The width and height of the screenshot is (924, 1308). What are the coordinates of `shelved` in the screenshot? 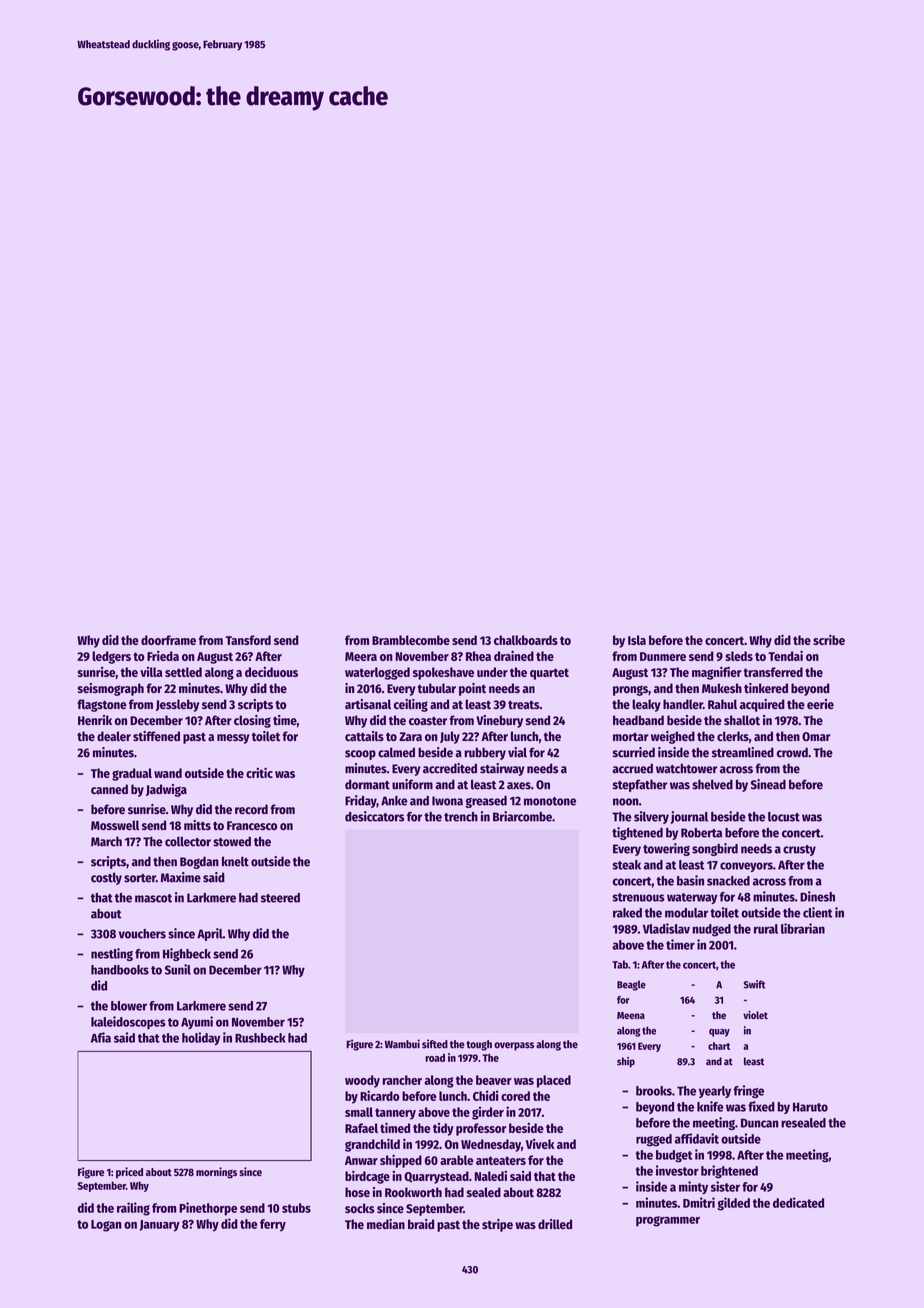 It's located at (712, 784).
